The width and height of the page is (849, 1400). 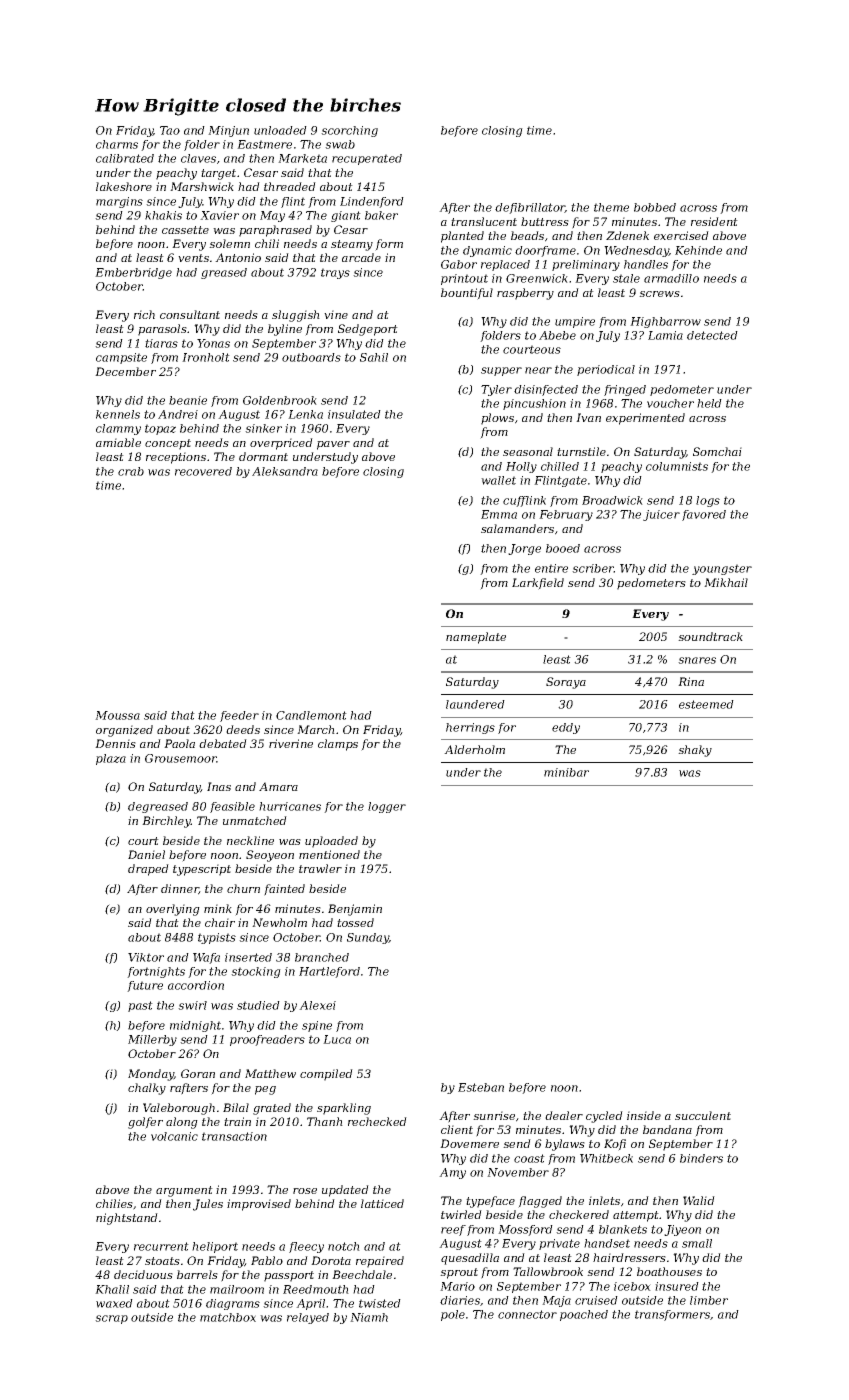 What do you see at coordinates (133, 273) in the page?
I see `Emberbridge` at bounding box center [133, 273].
